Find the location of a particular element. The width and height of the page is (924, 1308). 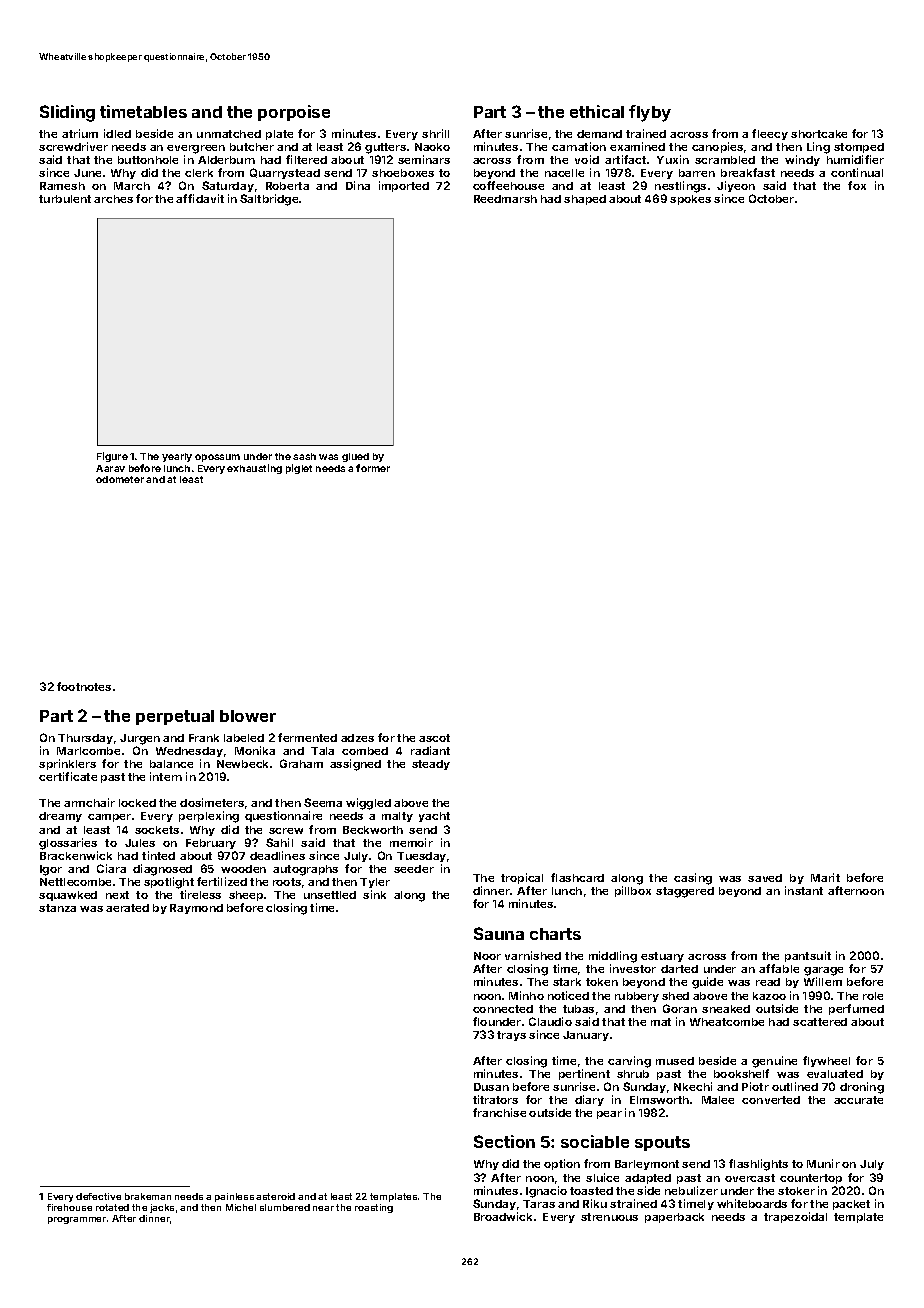

nebulizer is located at coordinates (691, 1190).
